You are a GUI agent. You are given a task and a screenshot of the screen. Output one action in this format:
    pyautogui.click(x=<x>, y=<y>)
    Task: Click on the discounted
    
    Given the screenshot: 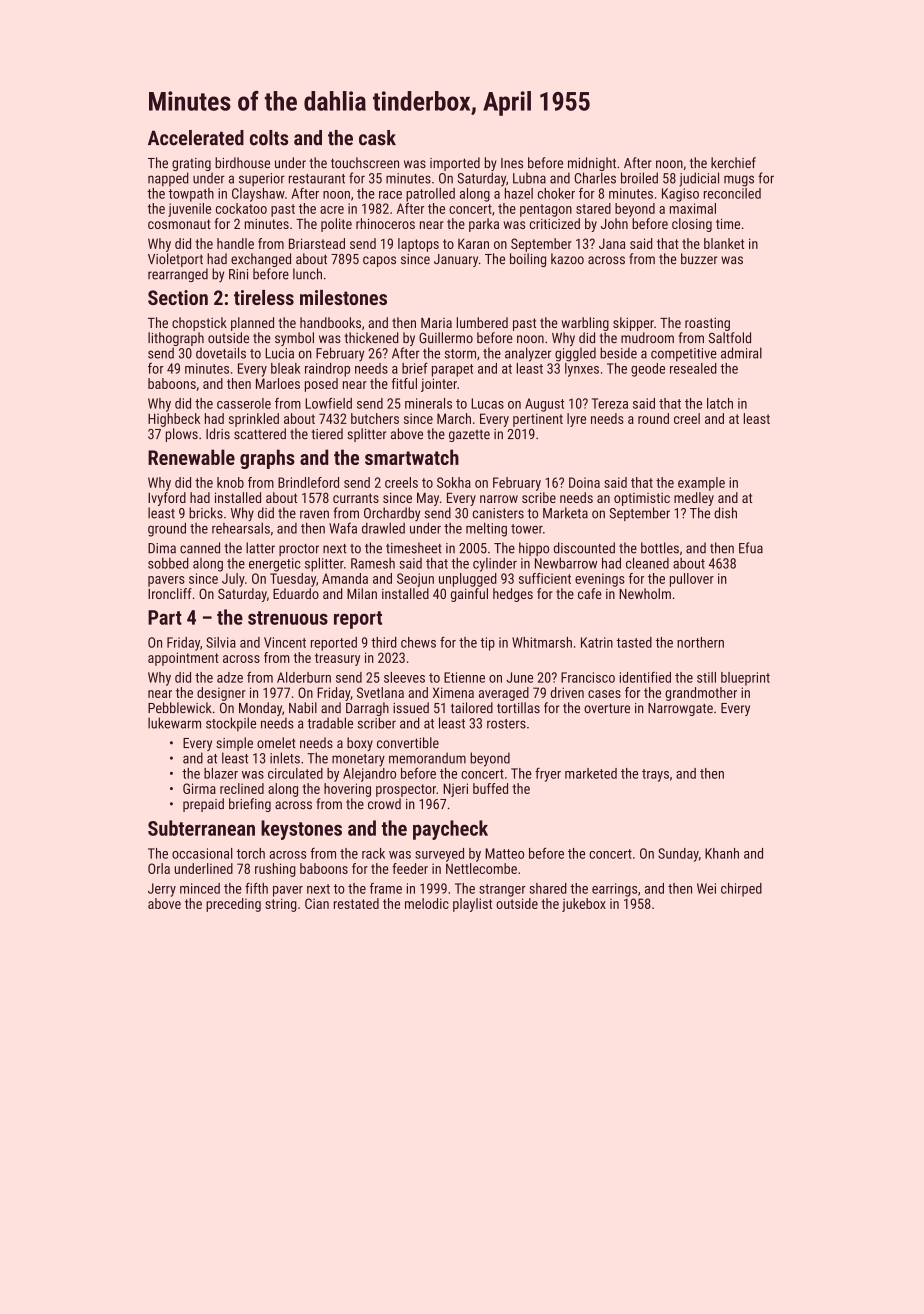 What is the action you would take?
    pyautogui.click(x=584, y=548)
